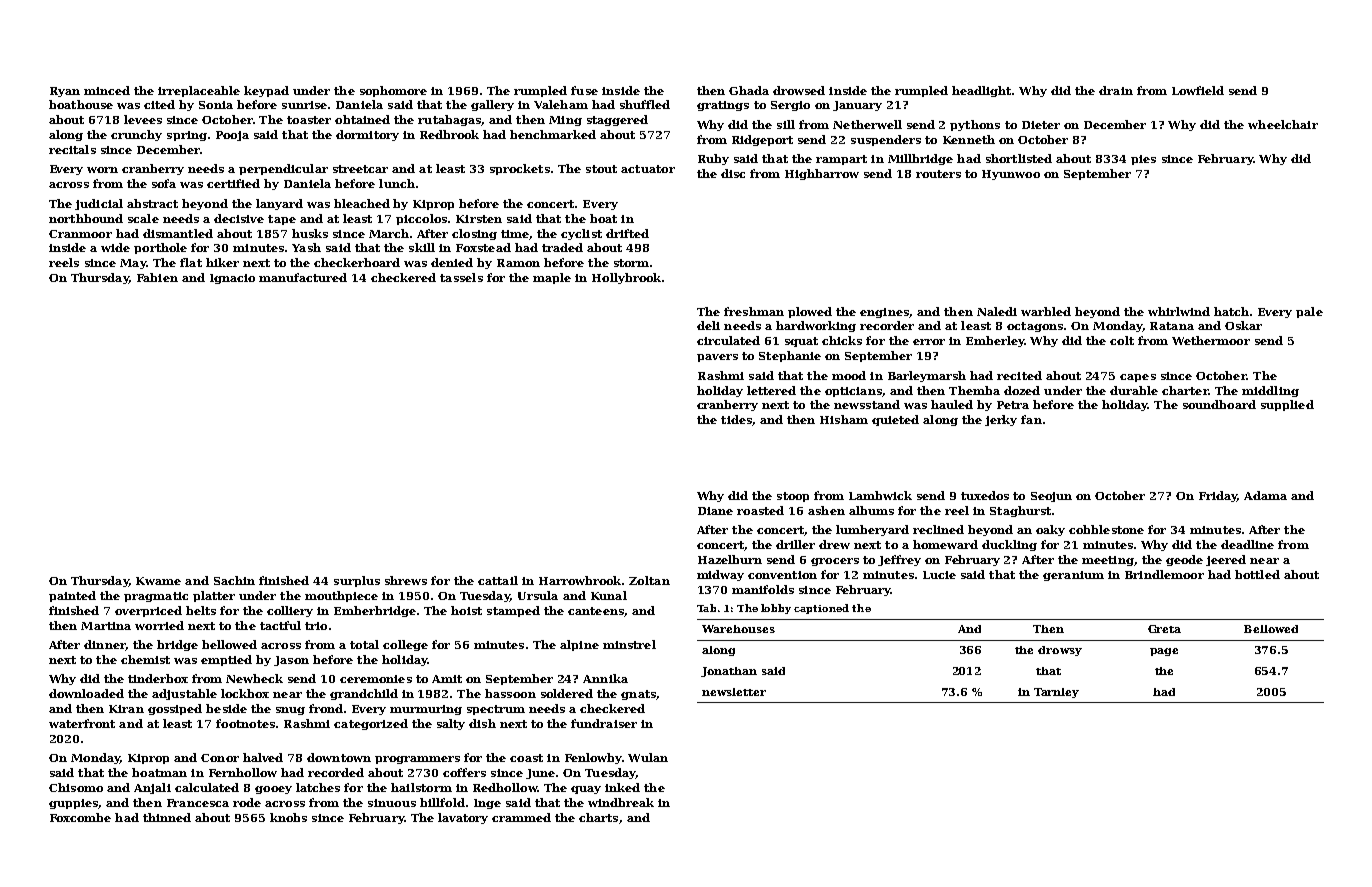 The height and width of the image is (887, 1372). I want to click on Ghada, so click(749, 90).
